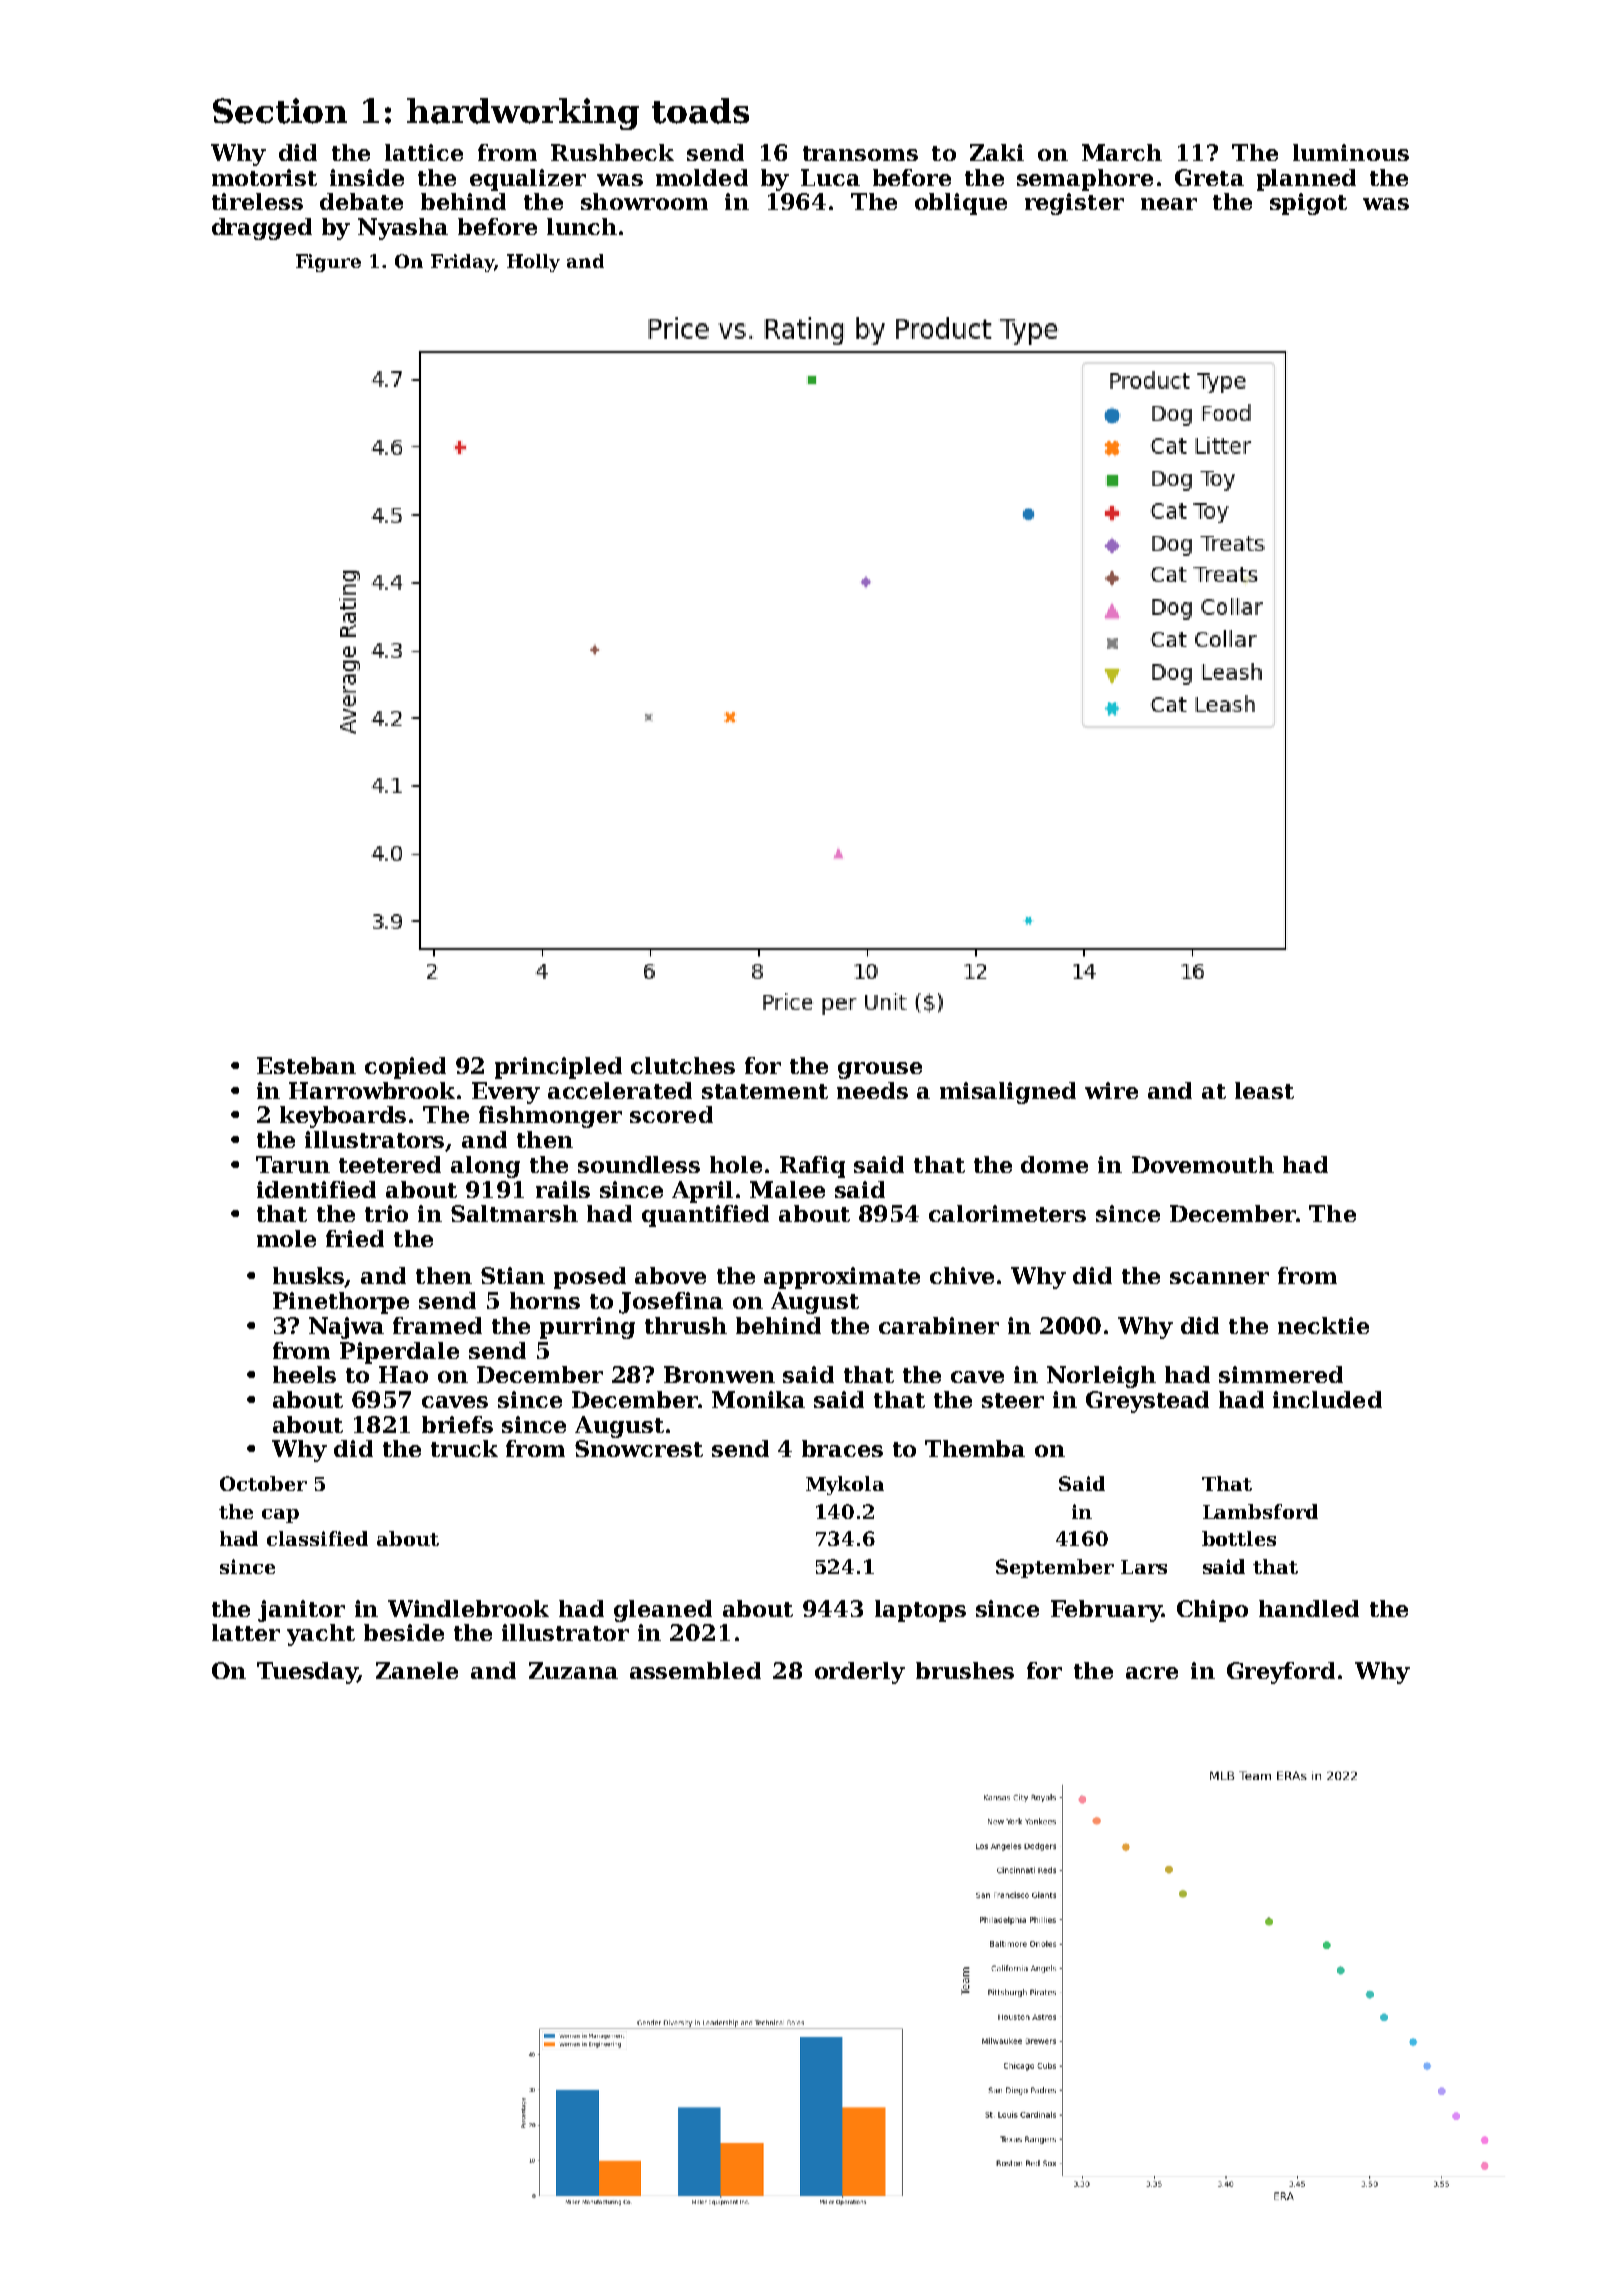 This page has height=2292, width=1620. What do you see at coordinates (246, 1632) in the page?
I see `latter` at bounding box center [246, 1632].
